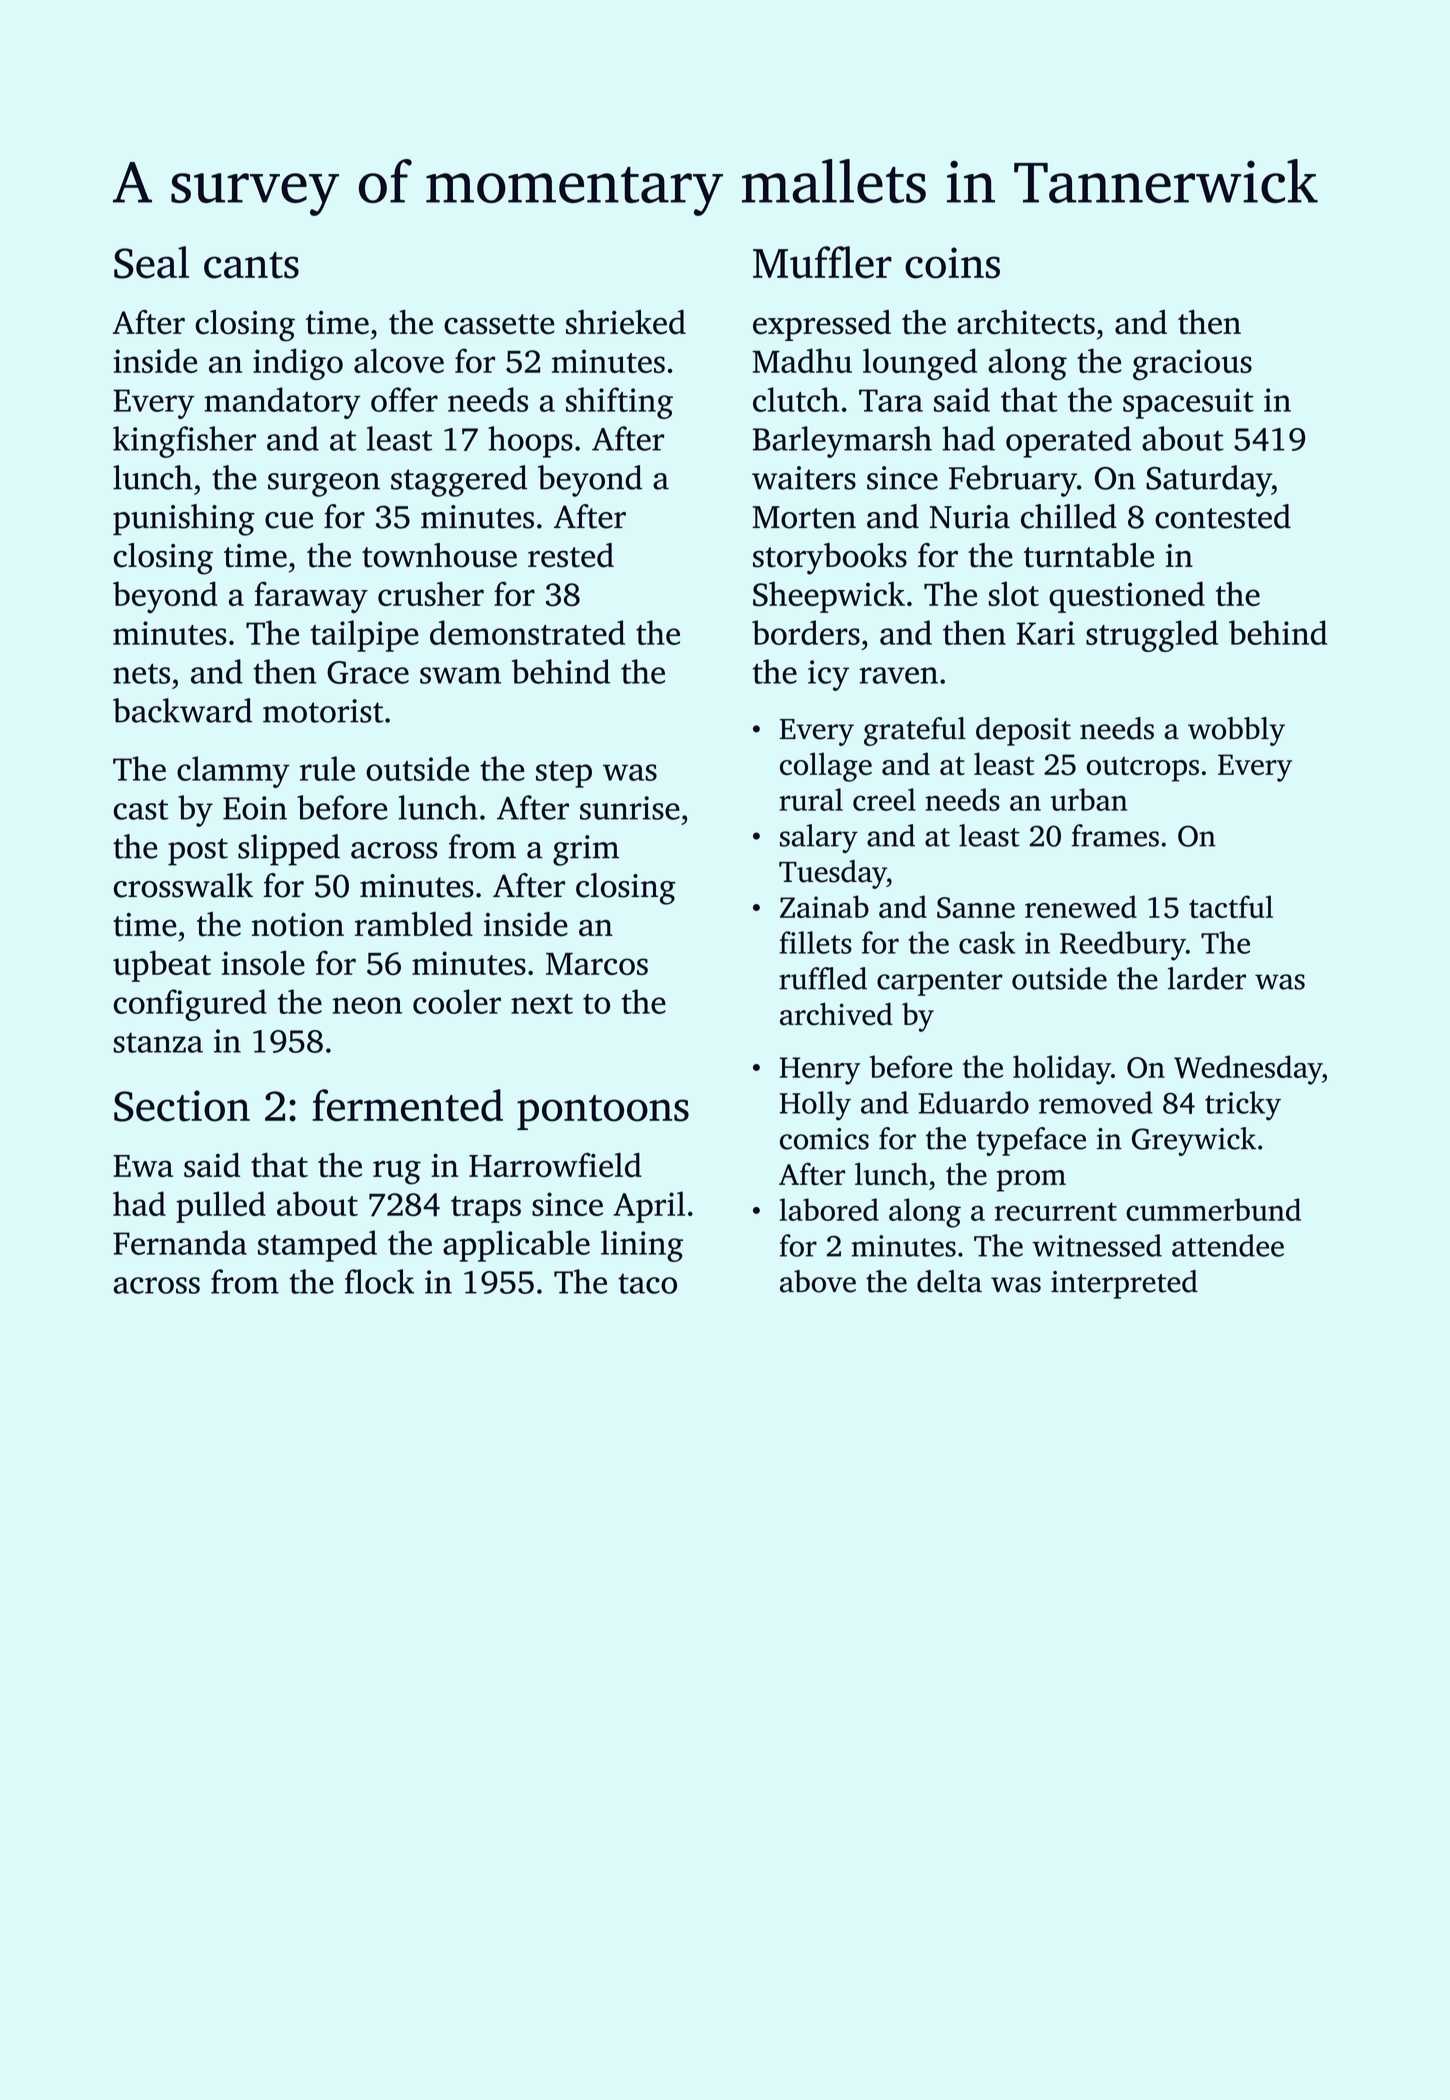  I want to click on Marcos, so click(597, 964).
